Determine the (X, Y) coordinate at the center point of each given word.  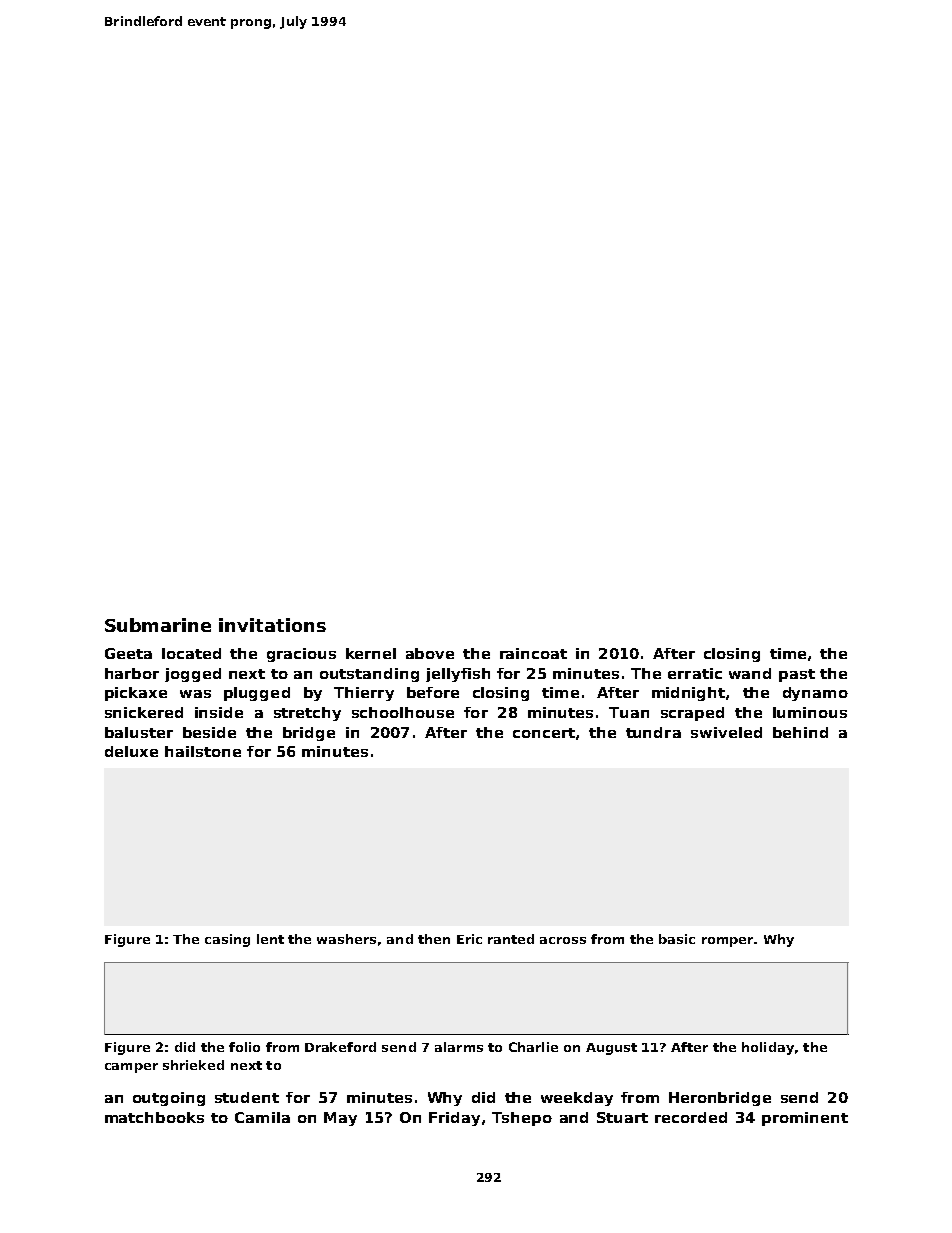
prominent (805, 1119)
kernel (371, 653)
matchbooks (154, 1117)
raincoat (533, 653)
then (434, 939)
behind (800, 732)
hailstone (203, 751)
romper (727, 942)
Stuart (622, 1117)
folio (244, 1047)
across (563, 940)
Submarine (158, 625)
